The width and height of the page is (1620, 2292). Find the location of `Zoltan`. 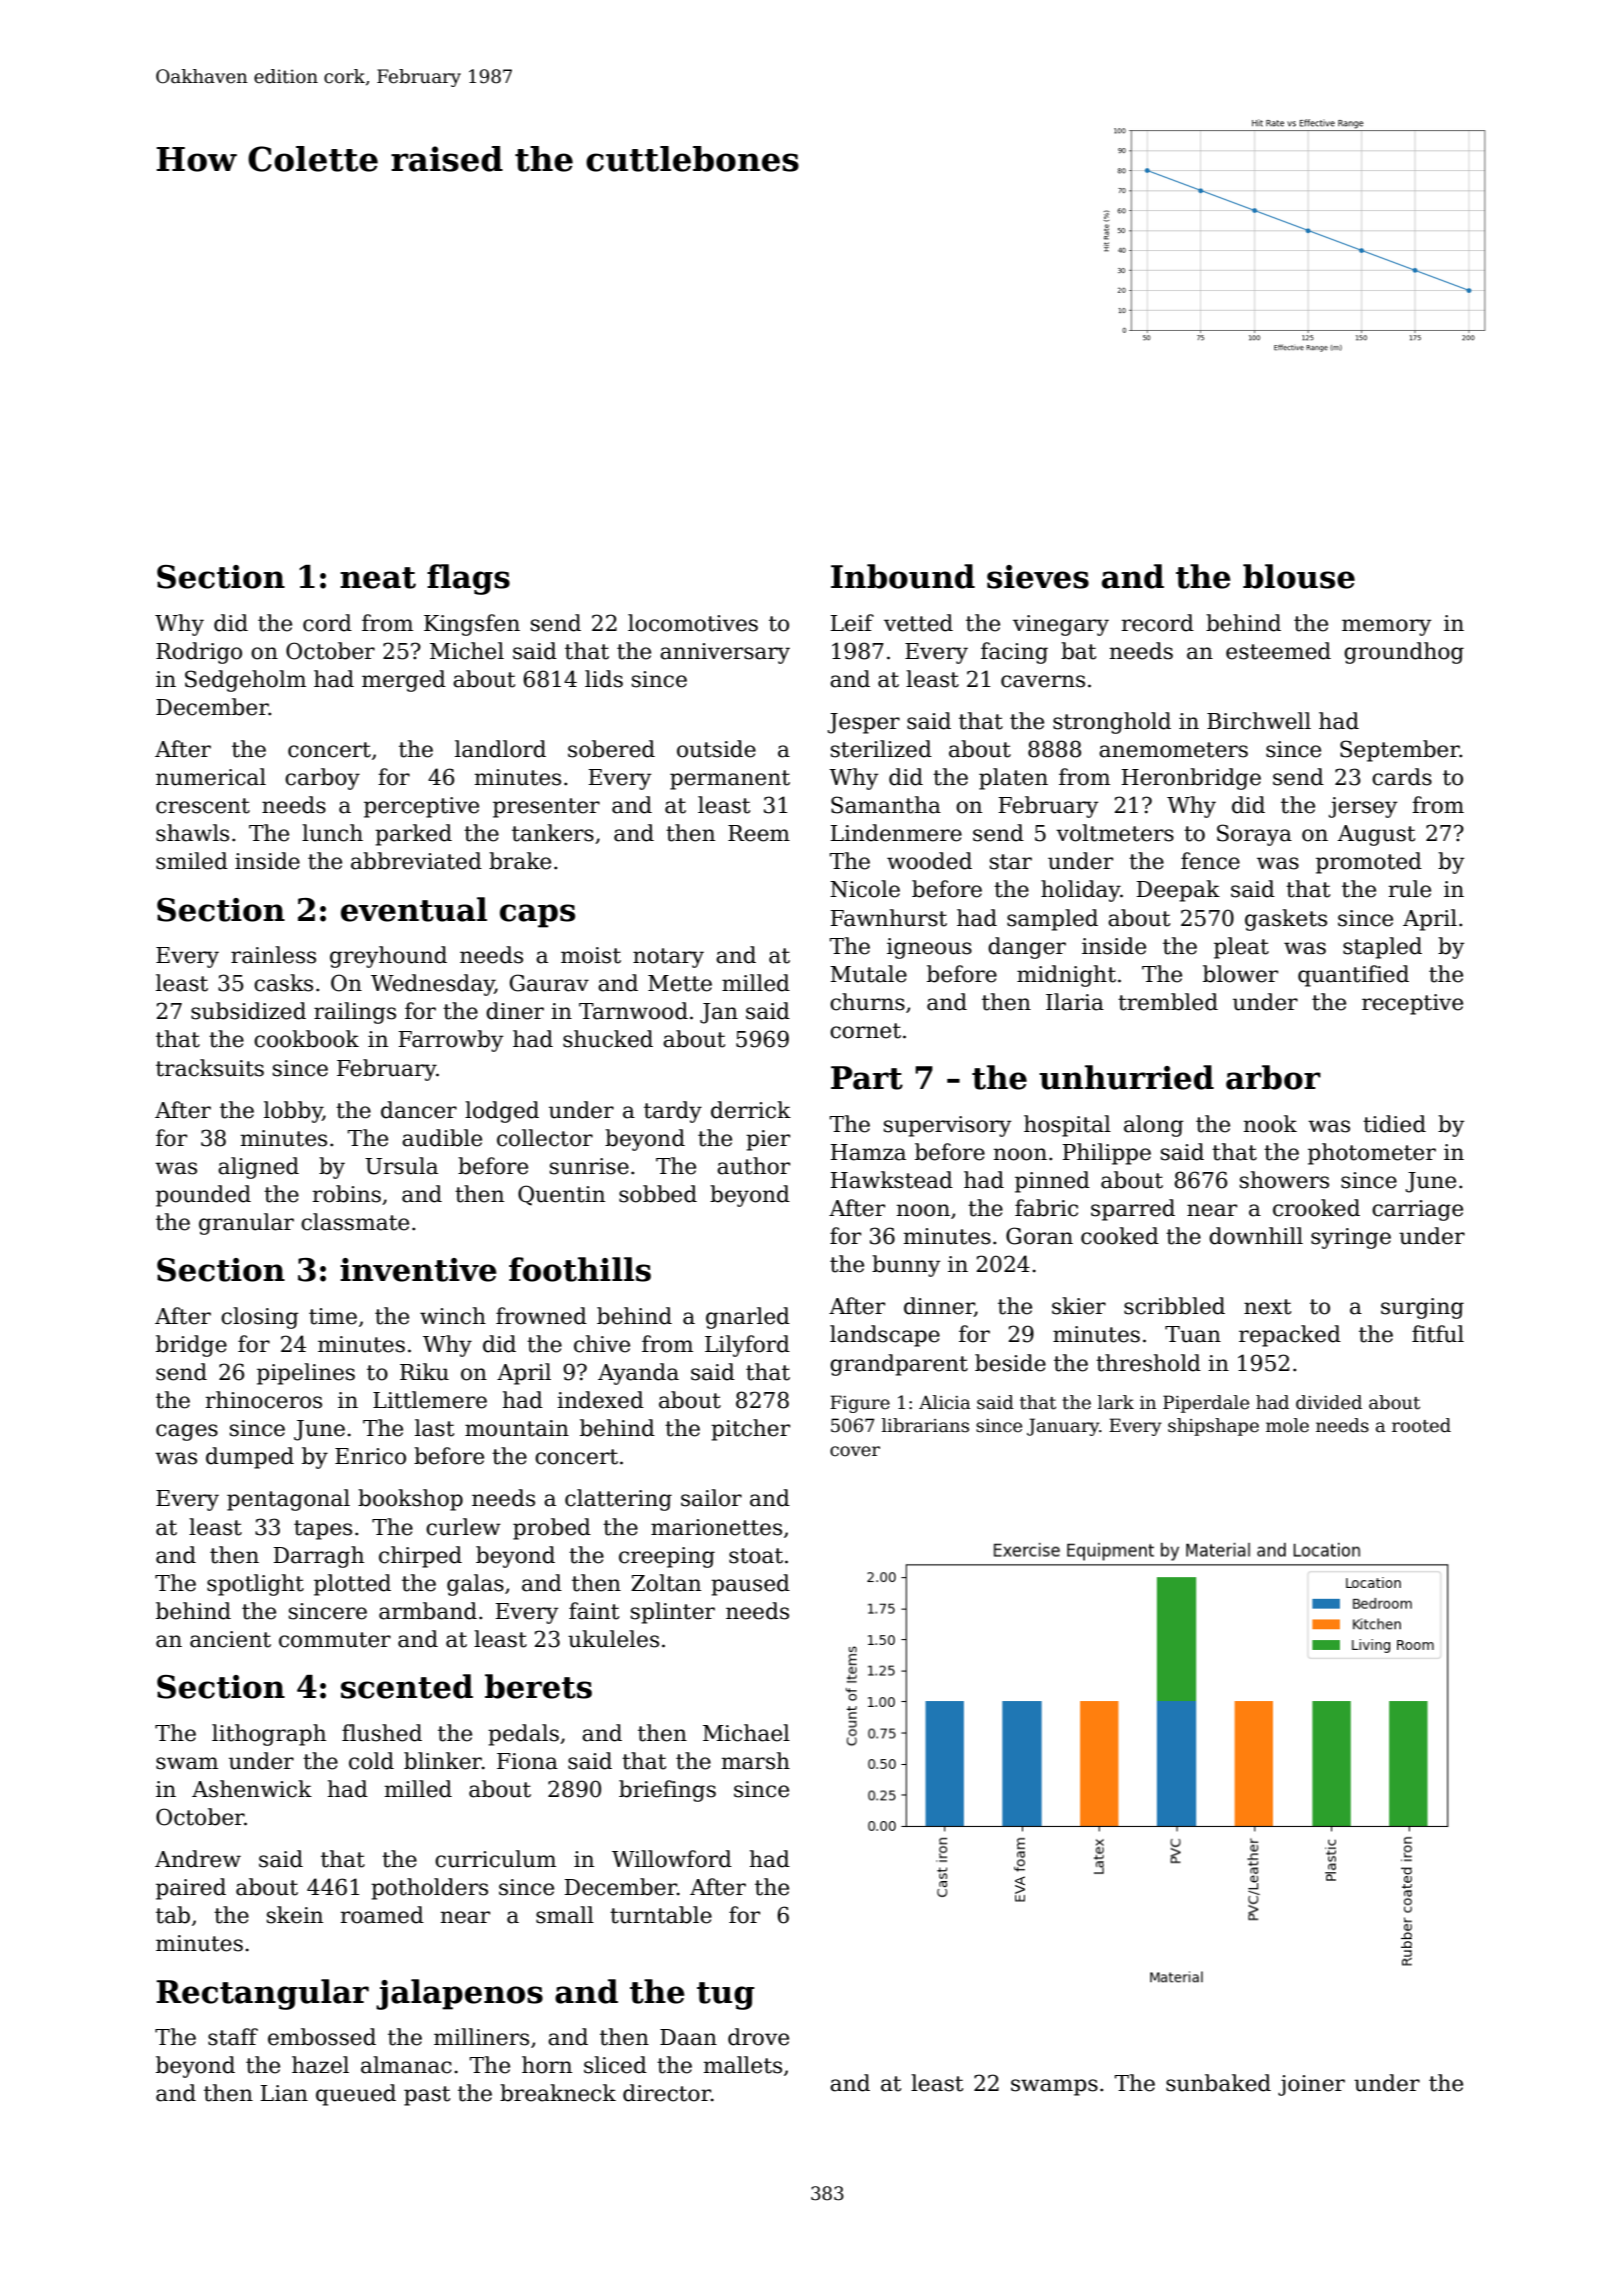

Zoltan is located at coordinates (666, 1583).
